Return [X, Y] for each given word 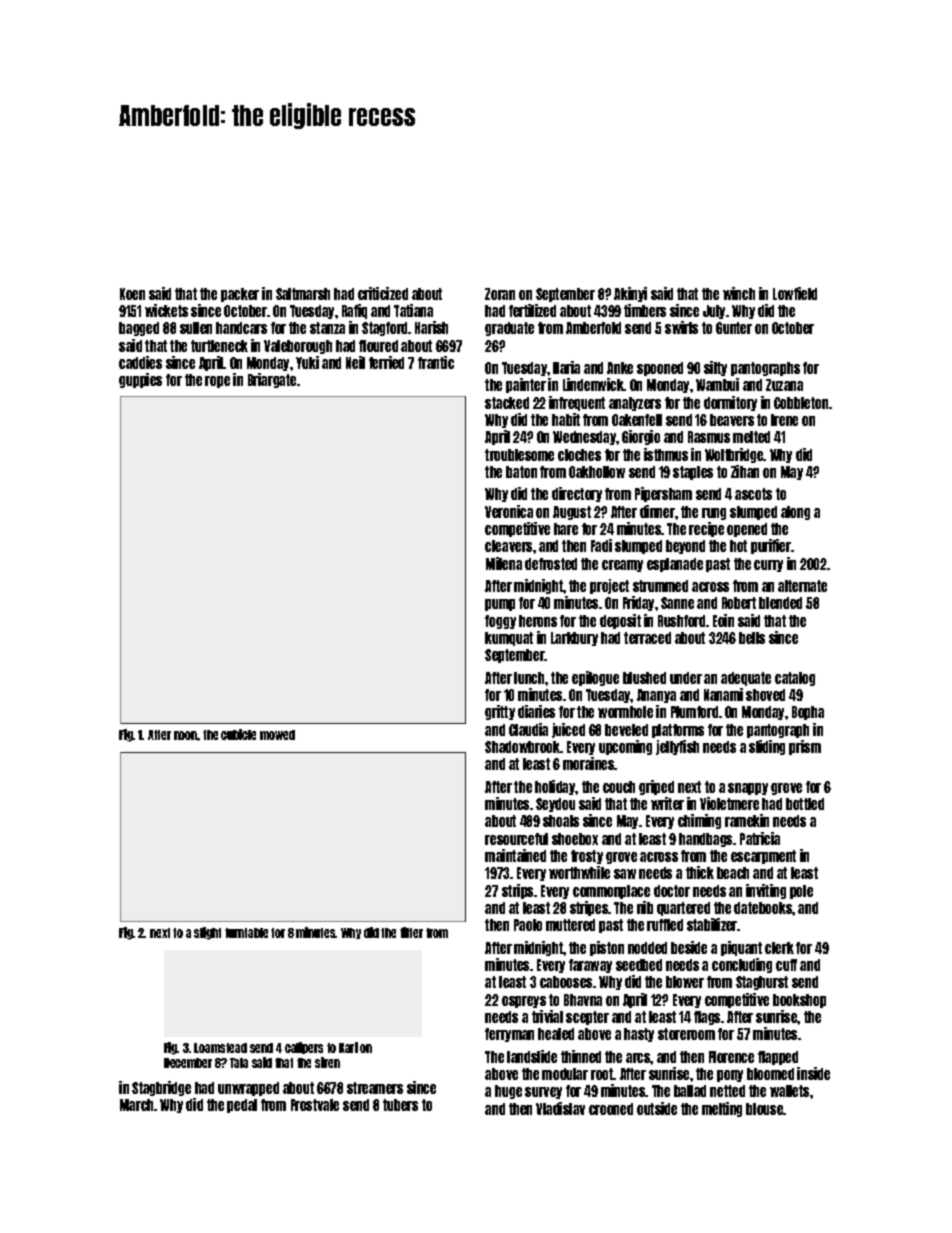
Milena [504, 563]
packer [240, 295]
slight [207, 933]
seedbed [639, 965]
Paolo [528, 925]
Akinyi [630, 294]
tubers [400, 1105]
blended [780, 603]
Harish [431, 327]
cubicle [238, 734]
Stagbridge [161, 1088]
